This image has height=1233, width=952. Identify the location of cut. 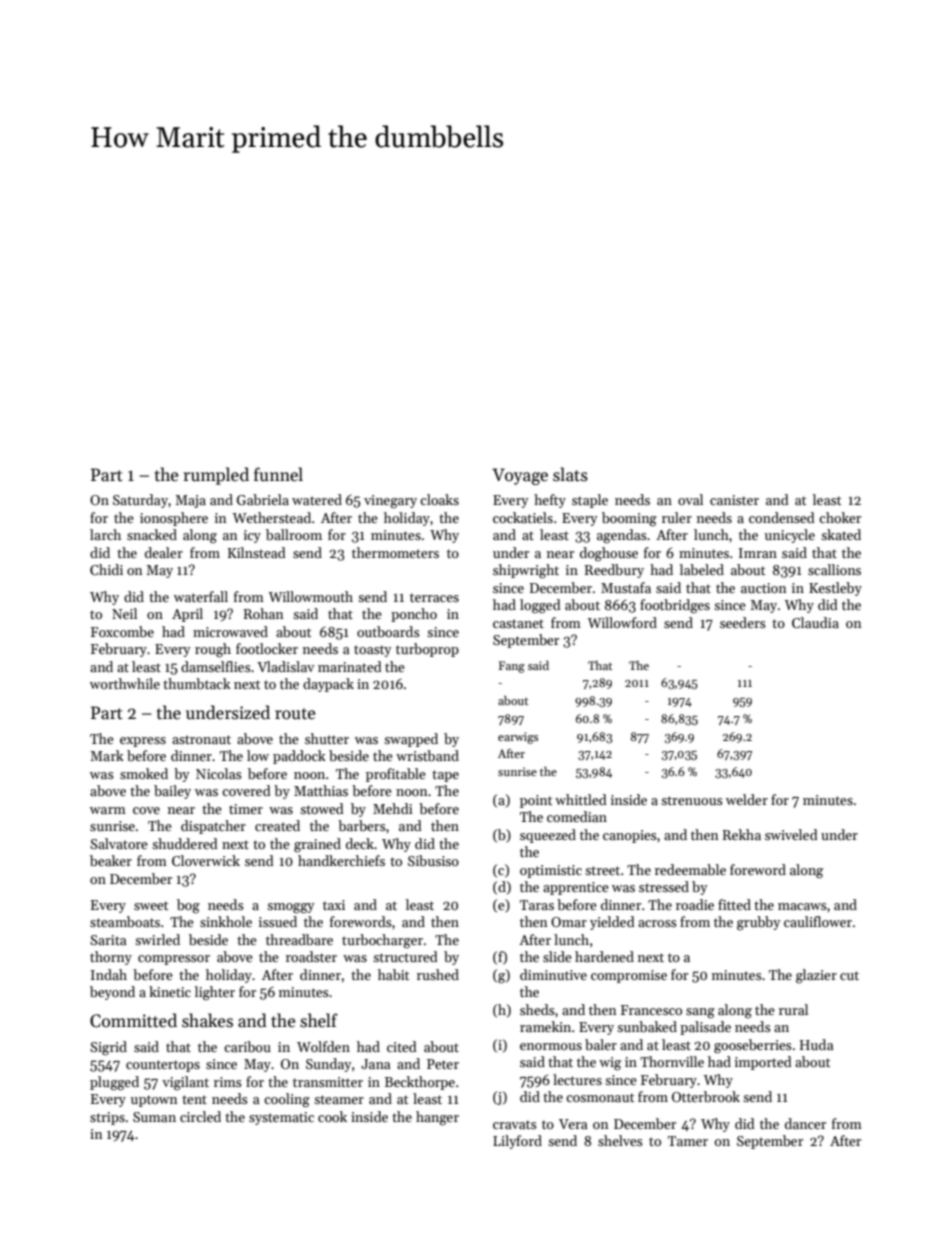
(849, 975).
